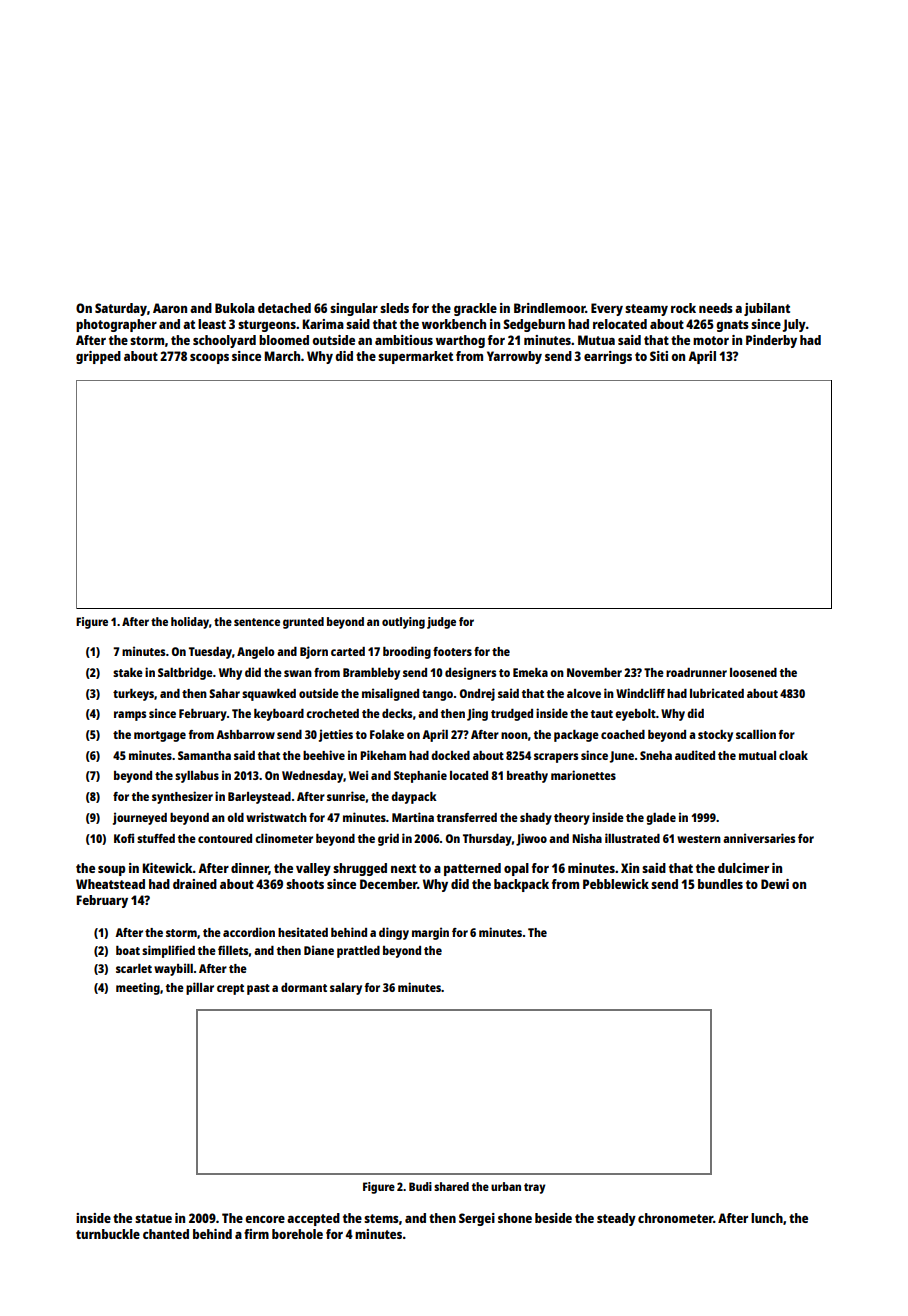 The image size is (908, 1316). I want to click on sleds, so click(394, 308).
